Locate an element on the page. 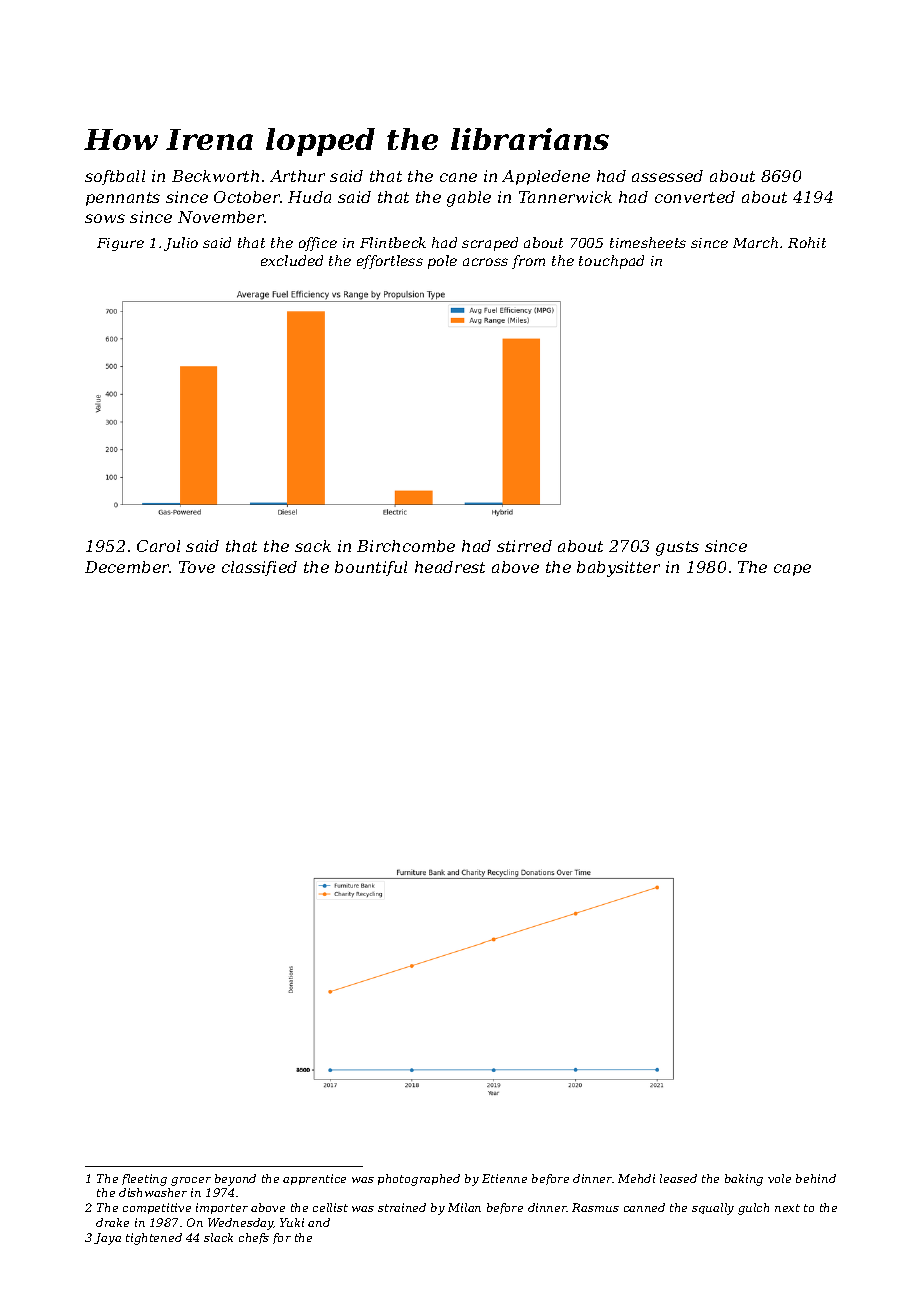 This image has width=924, height=1314. Rohit is located at coordinates (807, 242).
